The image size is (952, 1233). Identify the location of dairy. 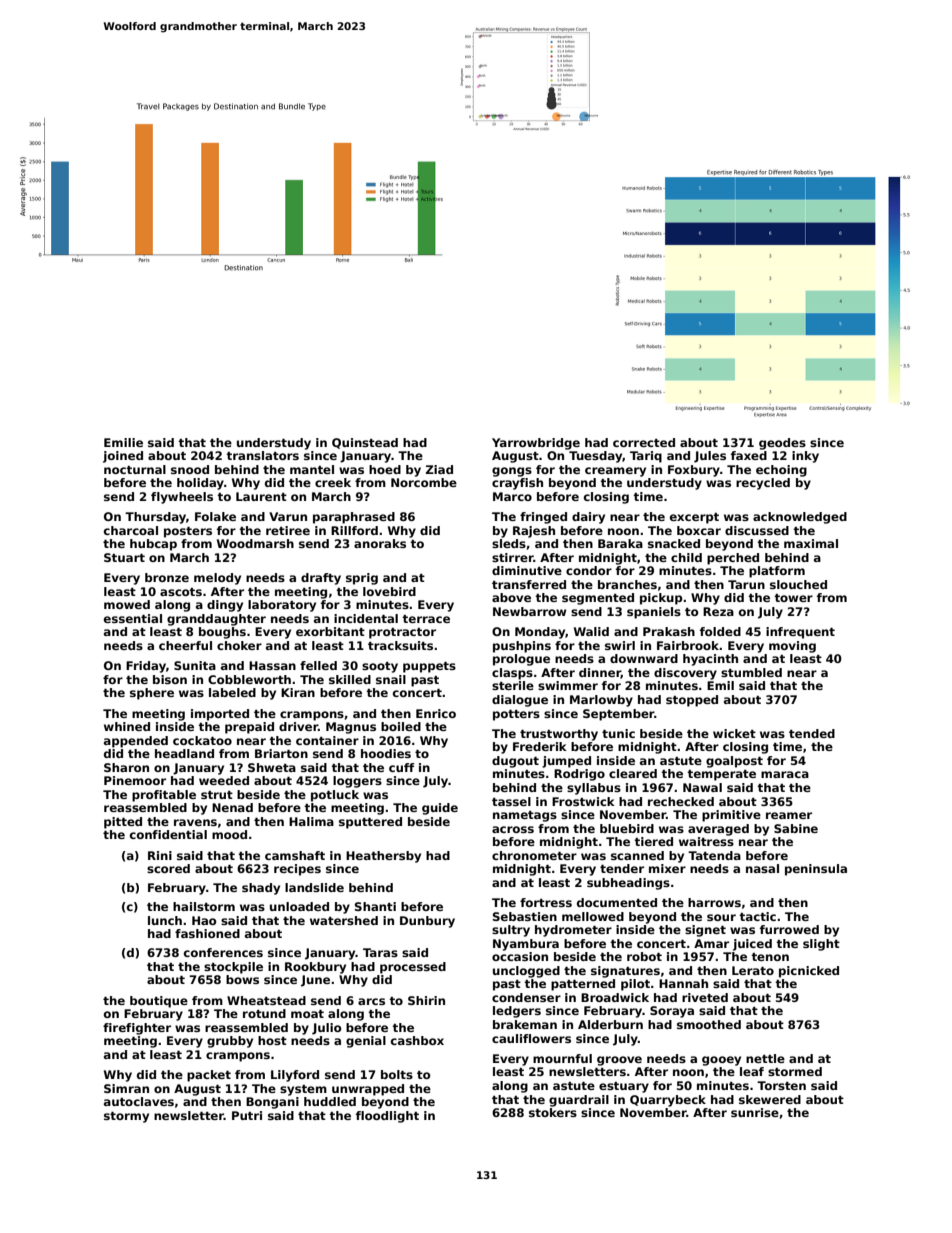
(588, 518).
